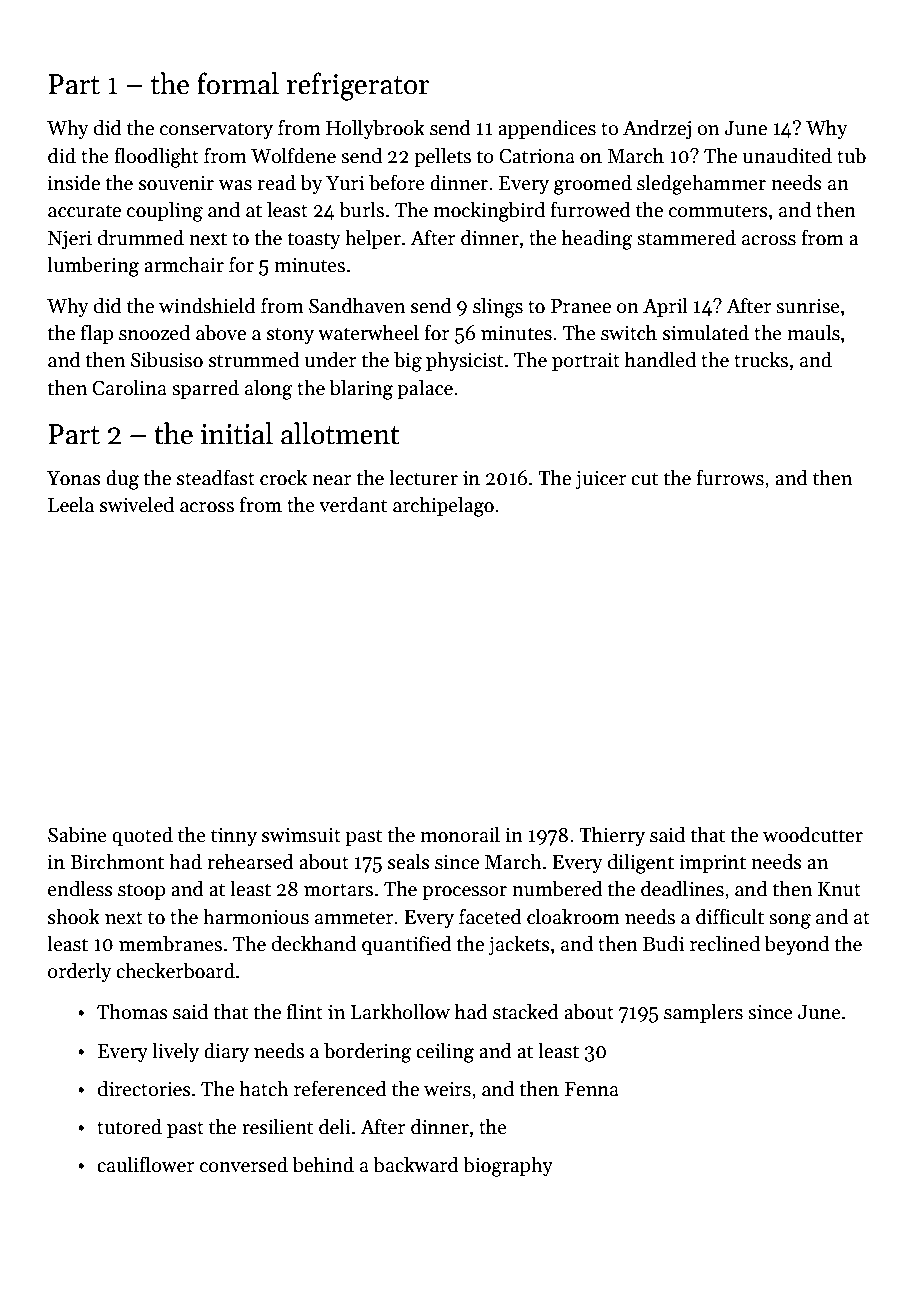  I want to click on juicer, so click(601, 480).
